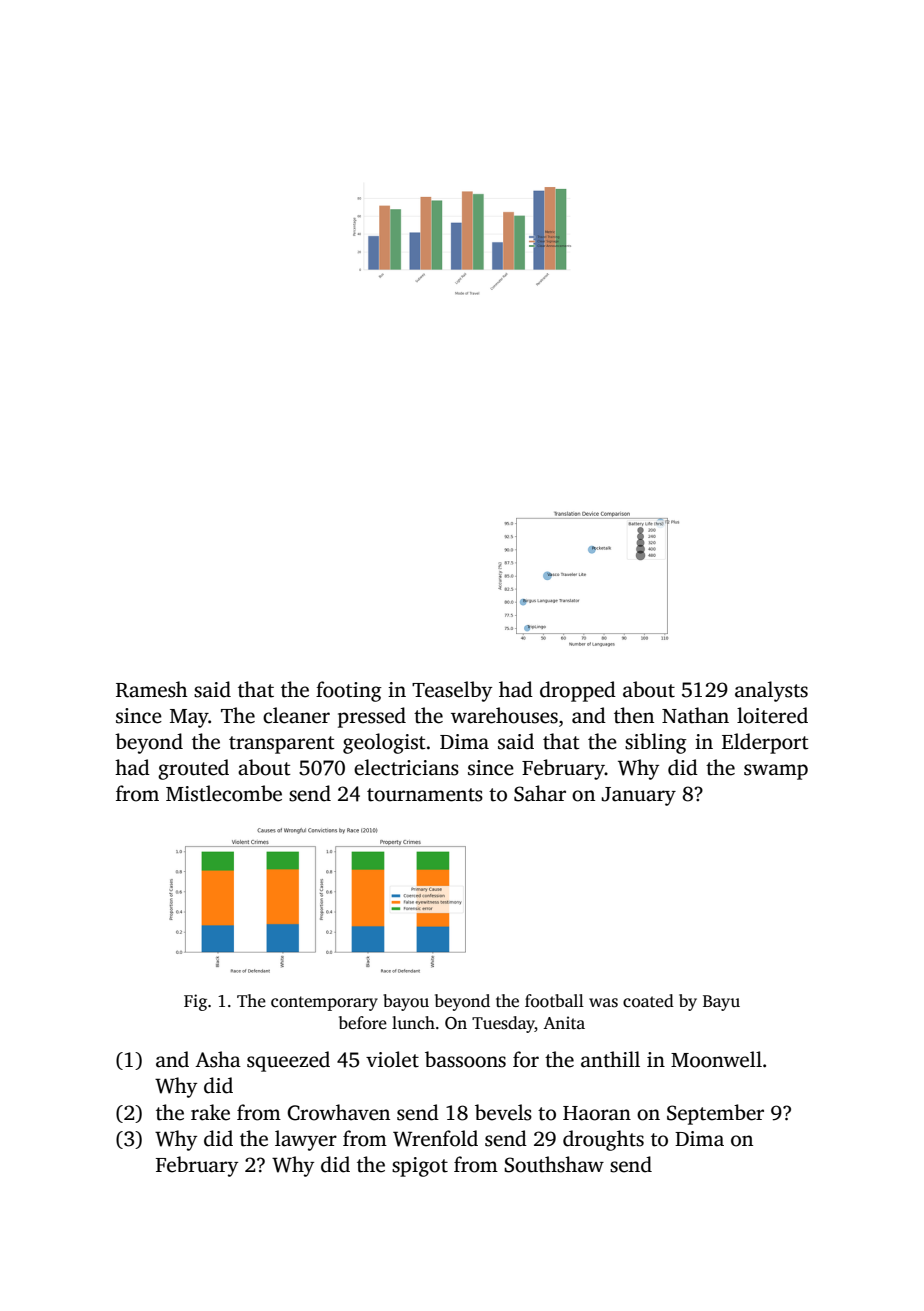 This page has height=1311, width=924. What do you see at coordinates (193, 769) in the page?
I see `grouted` at bounding box center [193, 769].
